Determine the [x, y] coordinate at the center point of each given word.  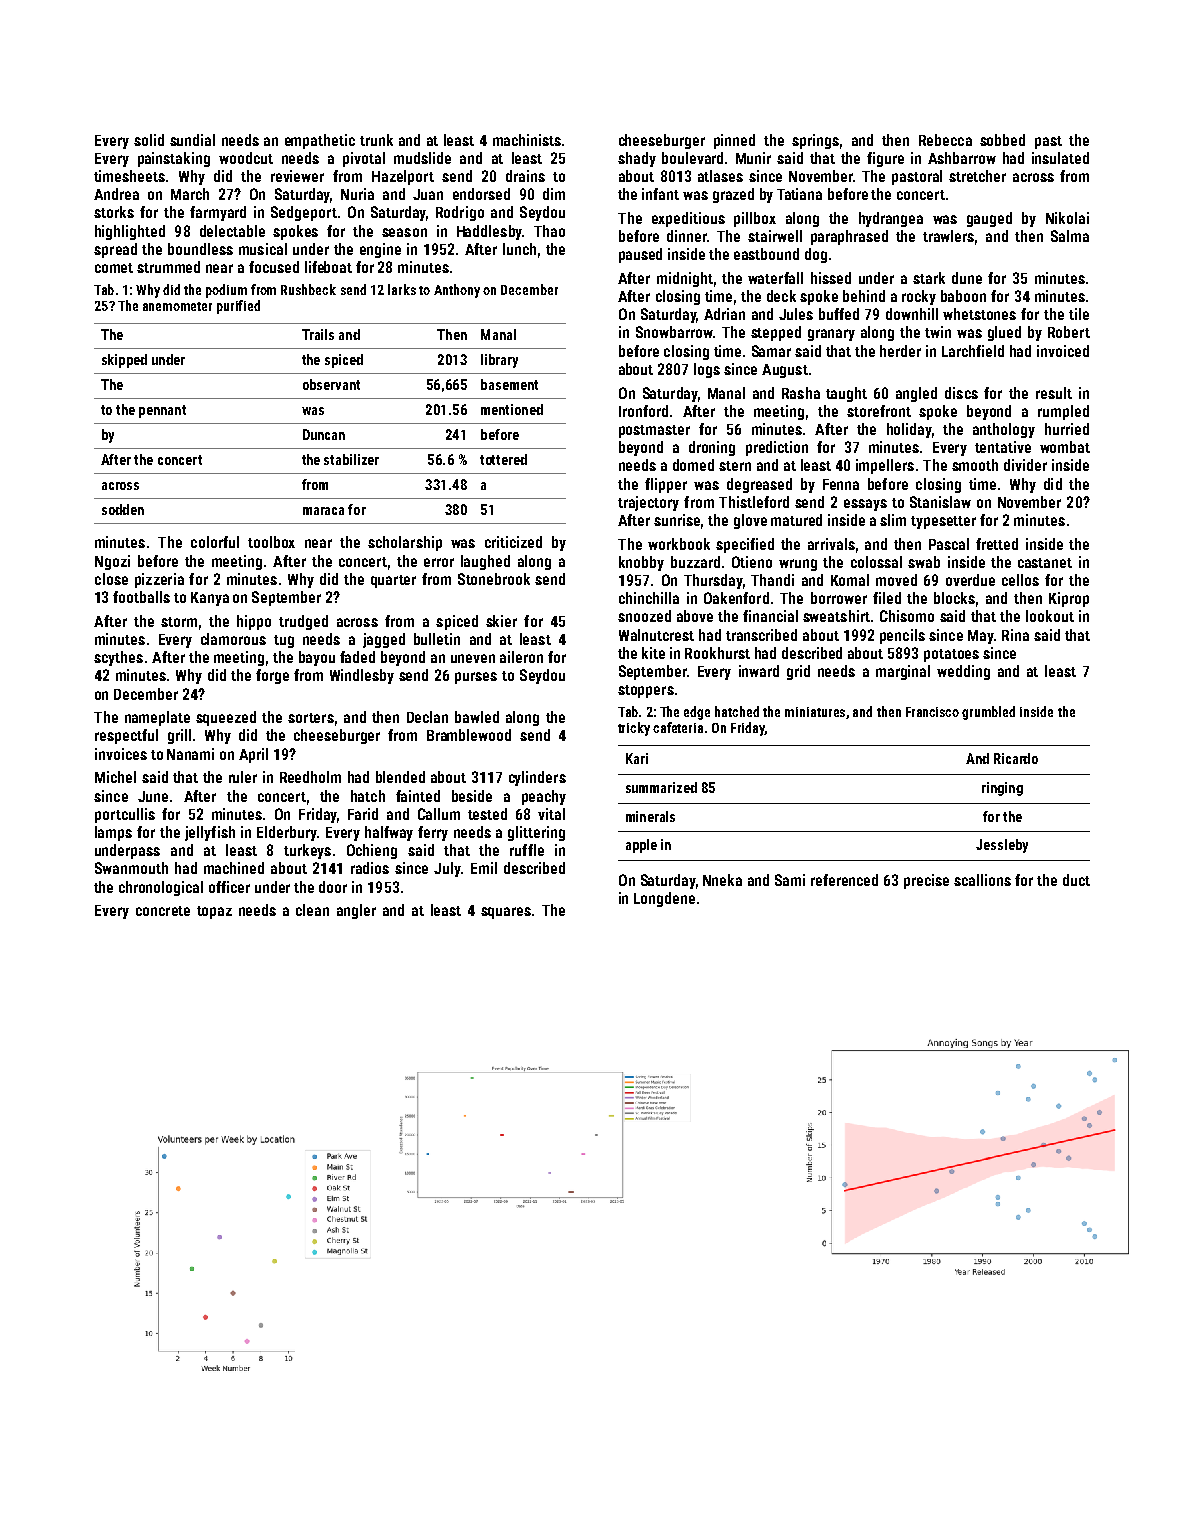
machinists [527, 140]
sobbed [1002, 140]
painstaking [174, 159]
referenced [844, 880]
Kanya [210, 599]
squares [506, 913]
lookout [1050, 616]
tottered [503, 459]
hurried [1067, 429]
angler [356, 911]
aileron [521, 657]
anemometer [177, 306]
